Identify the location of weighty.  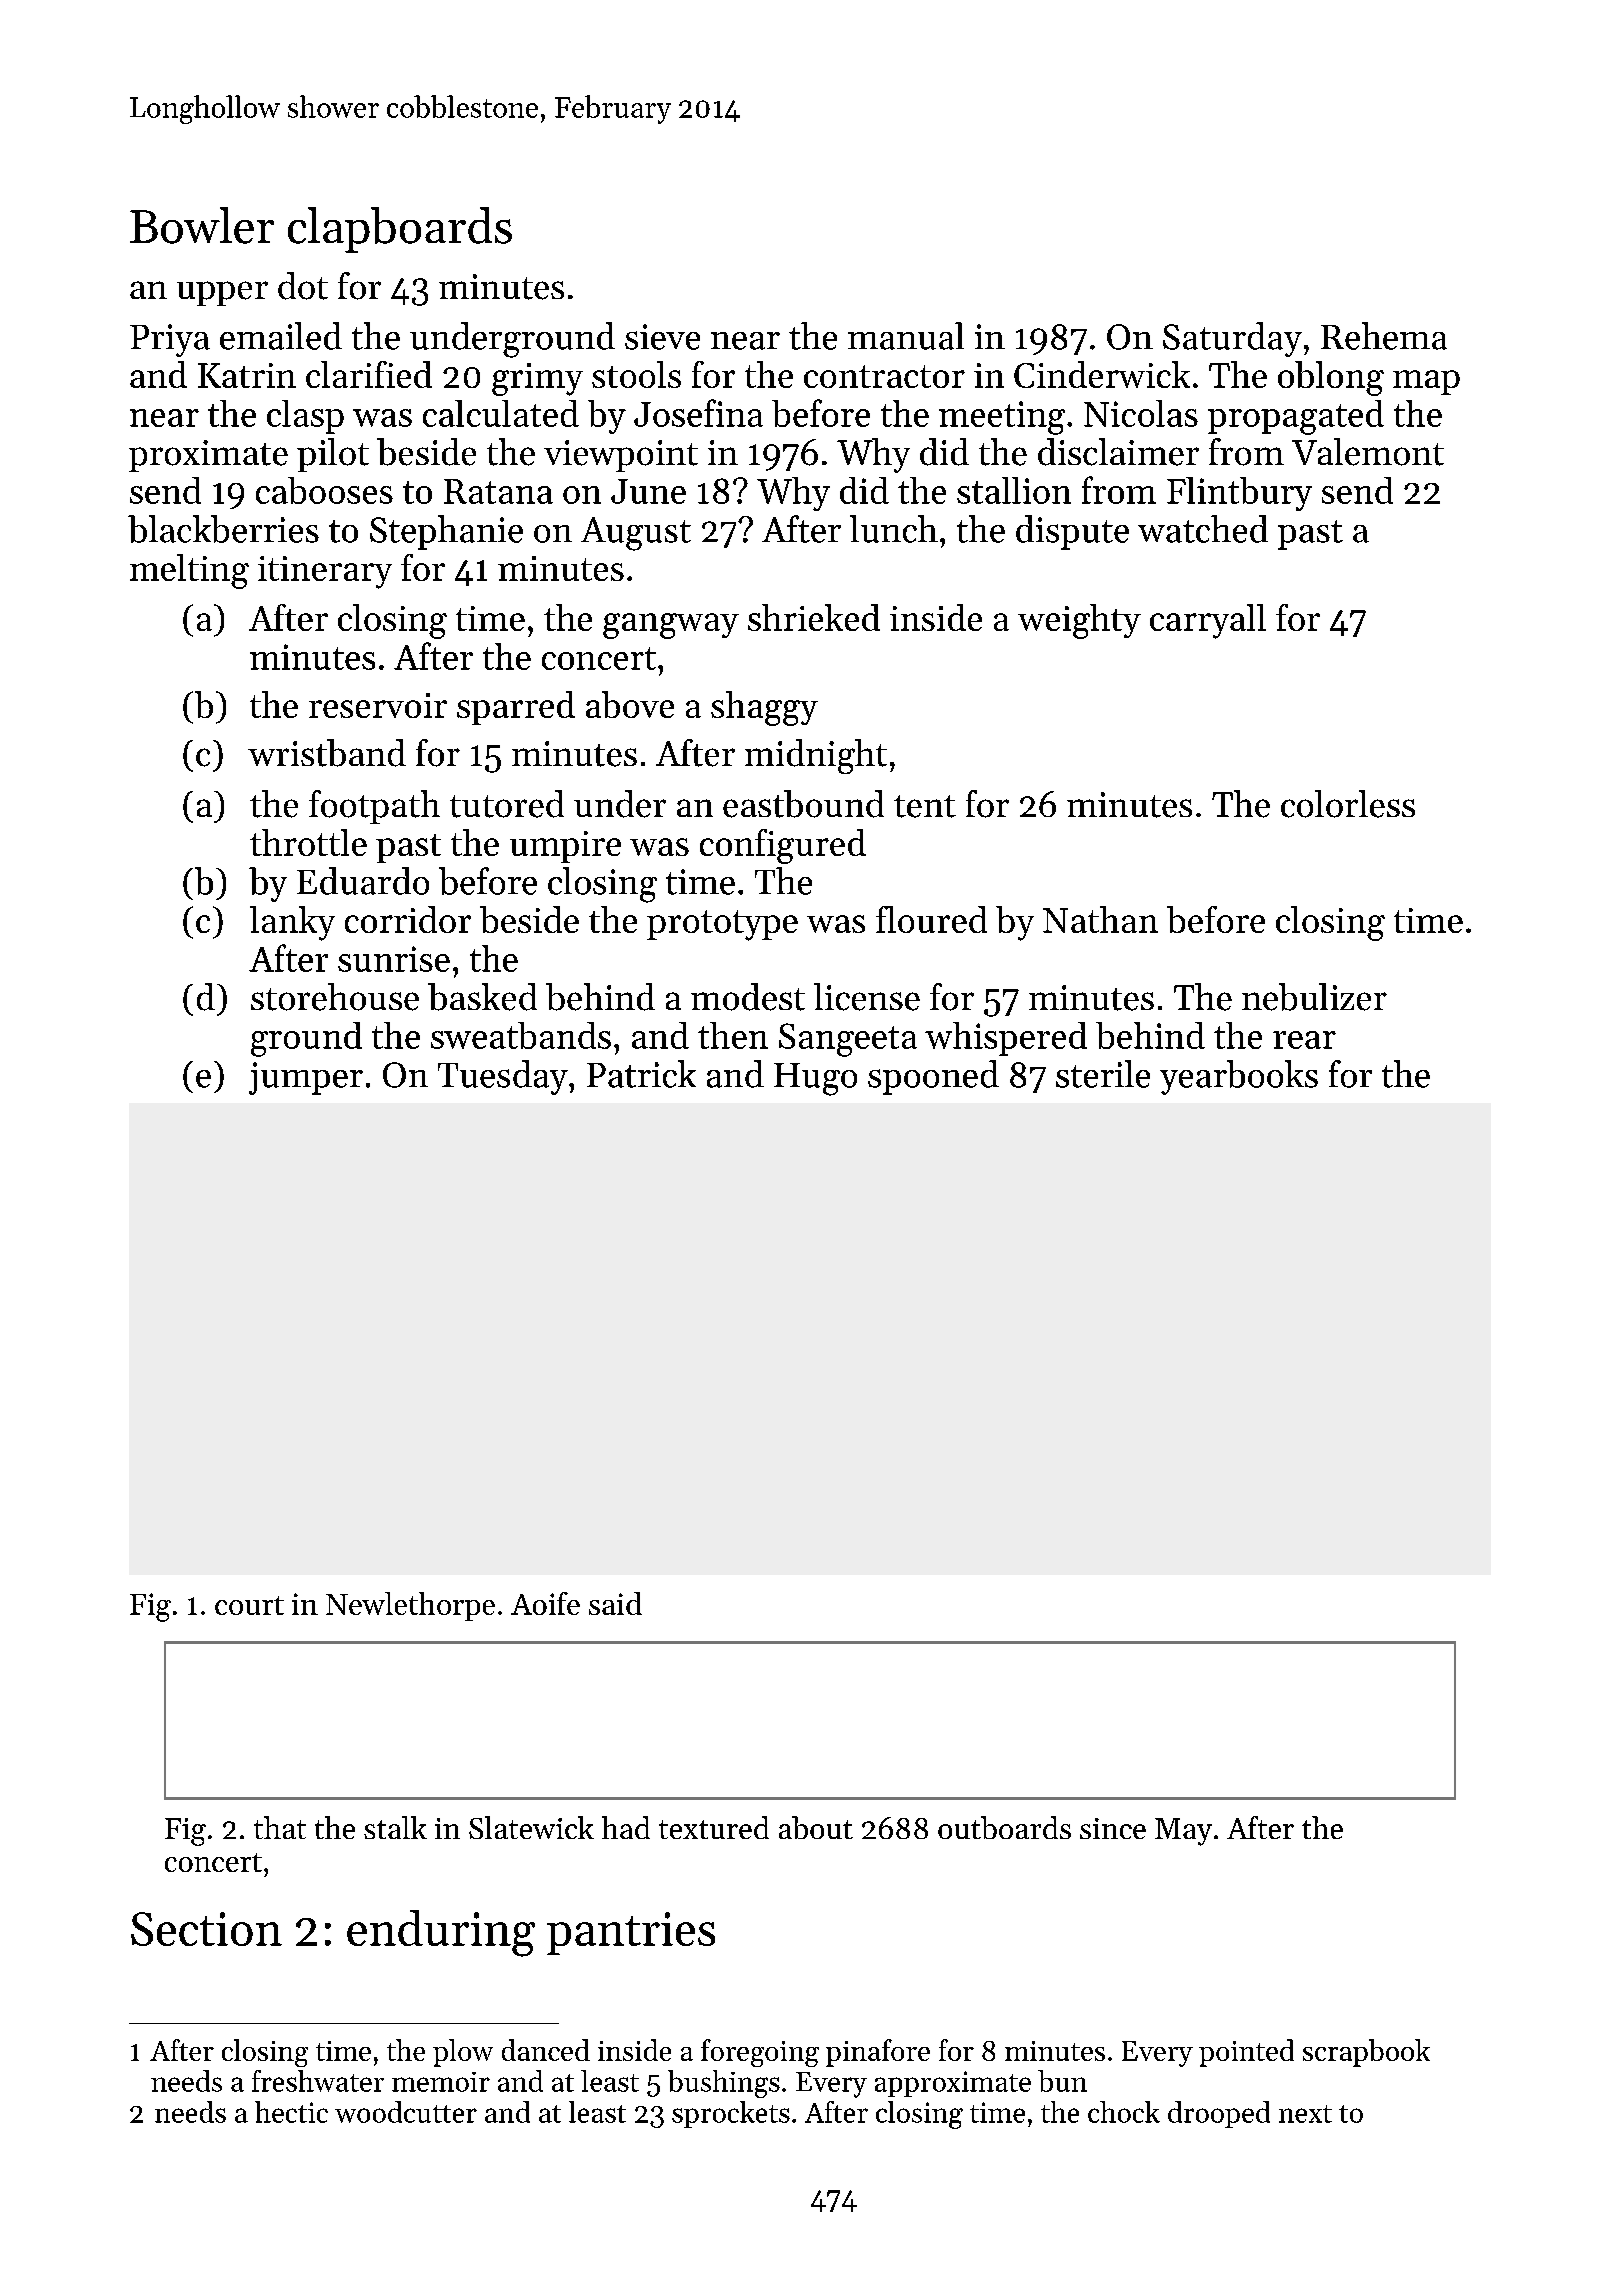
(1079, 621).
